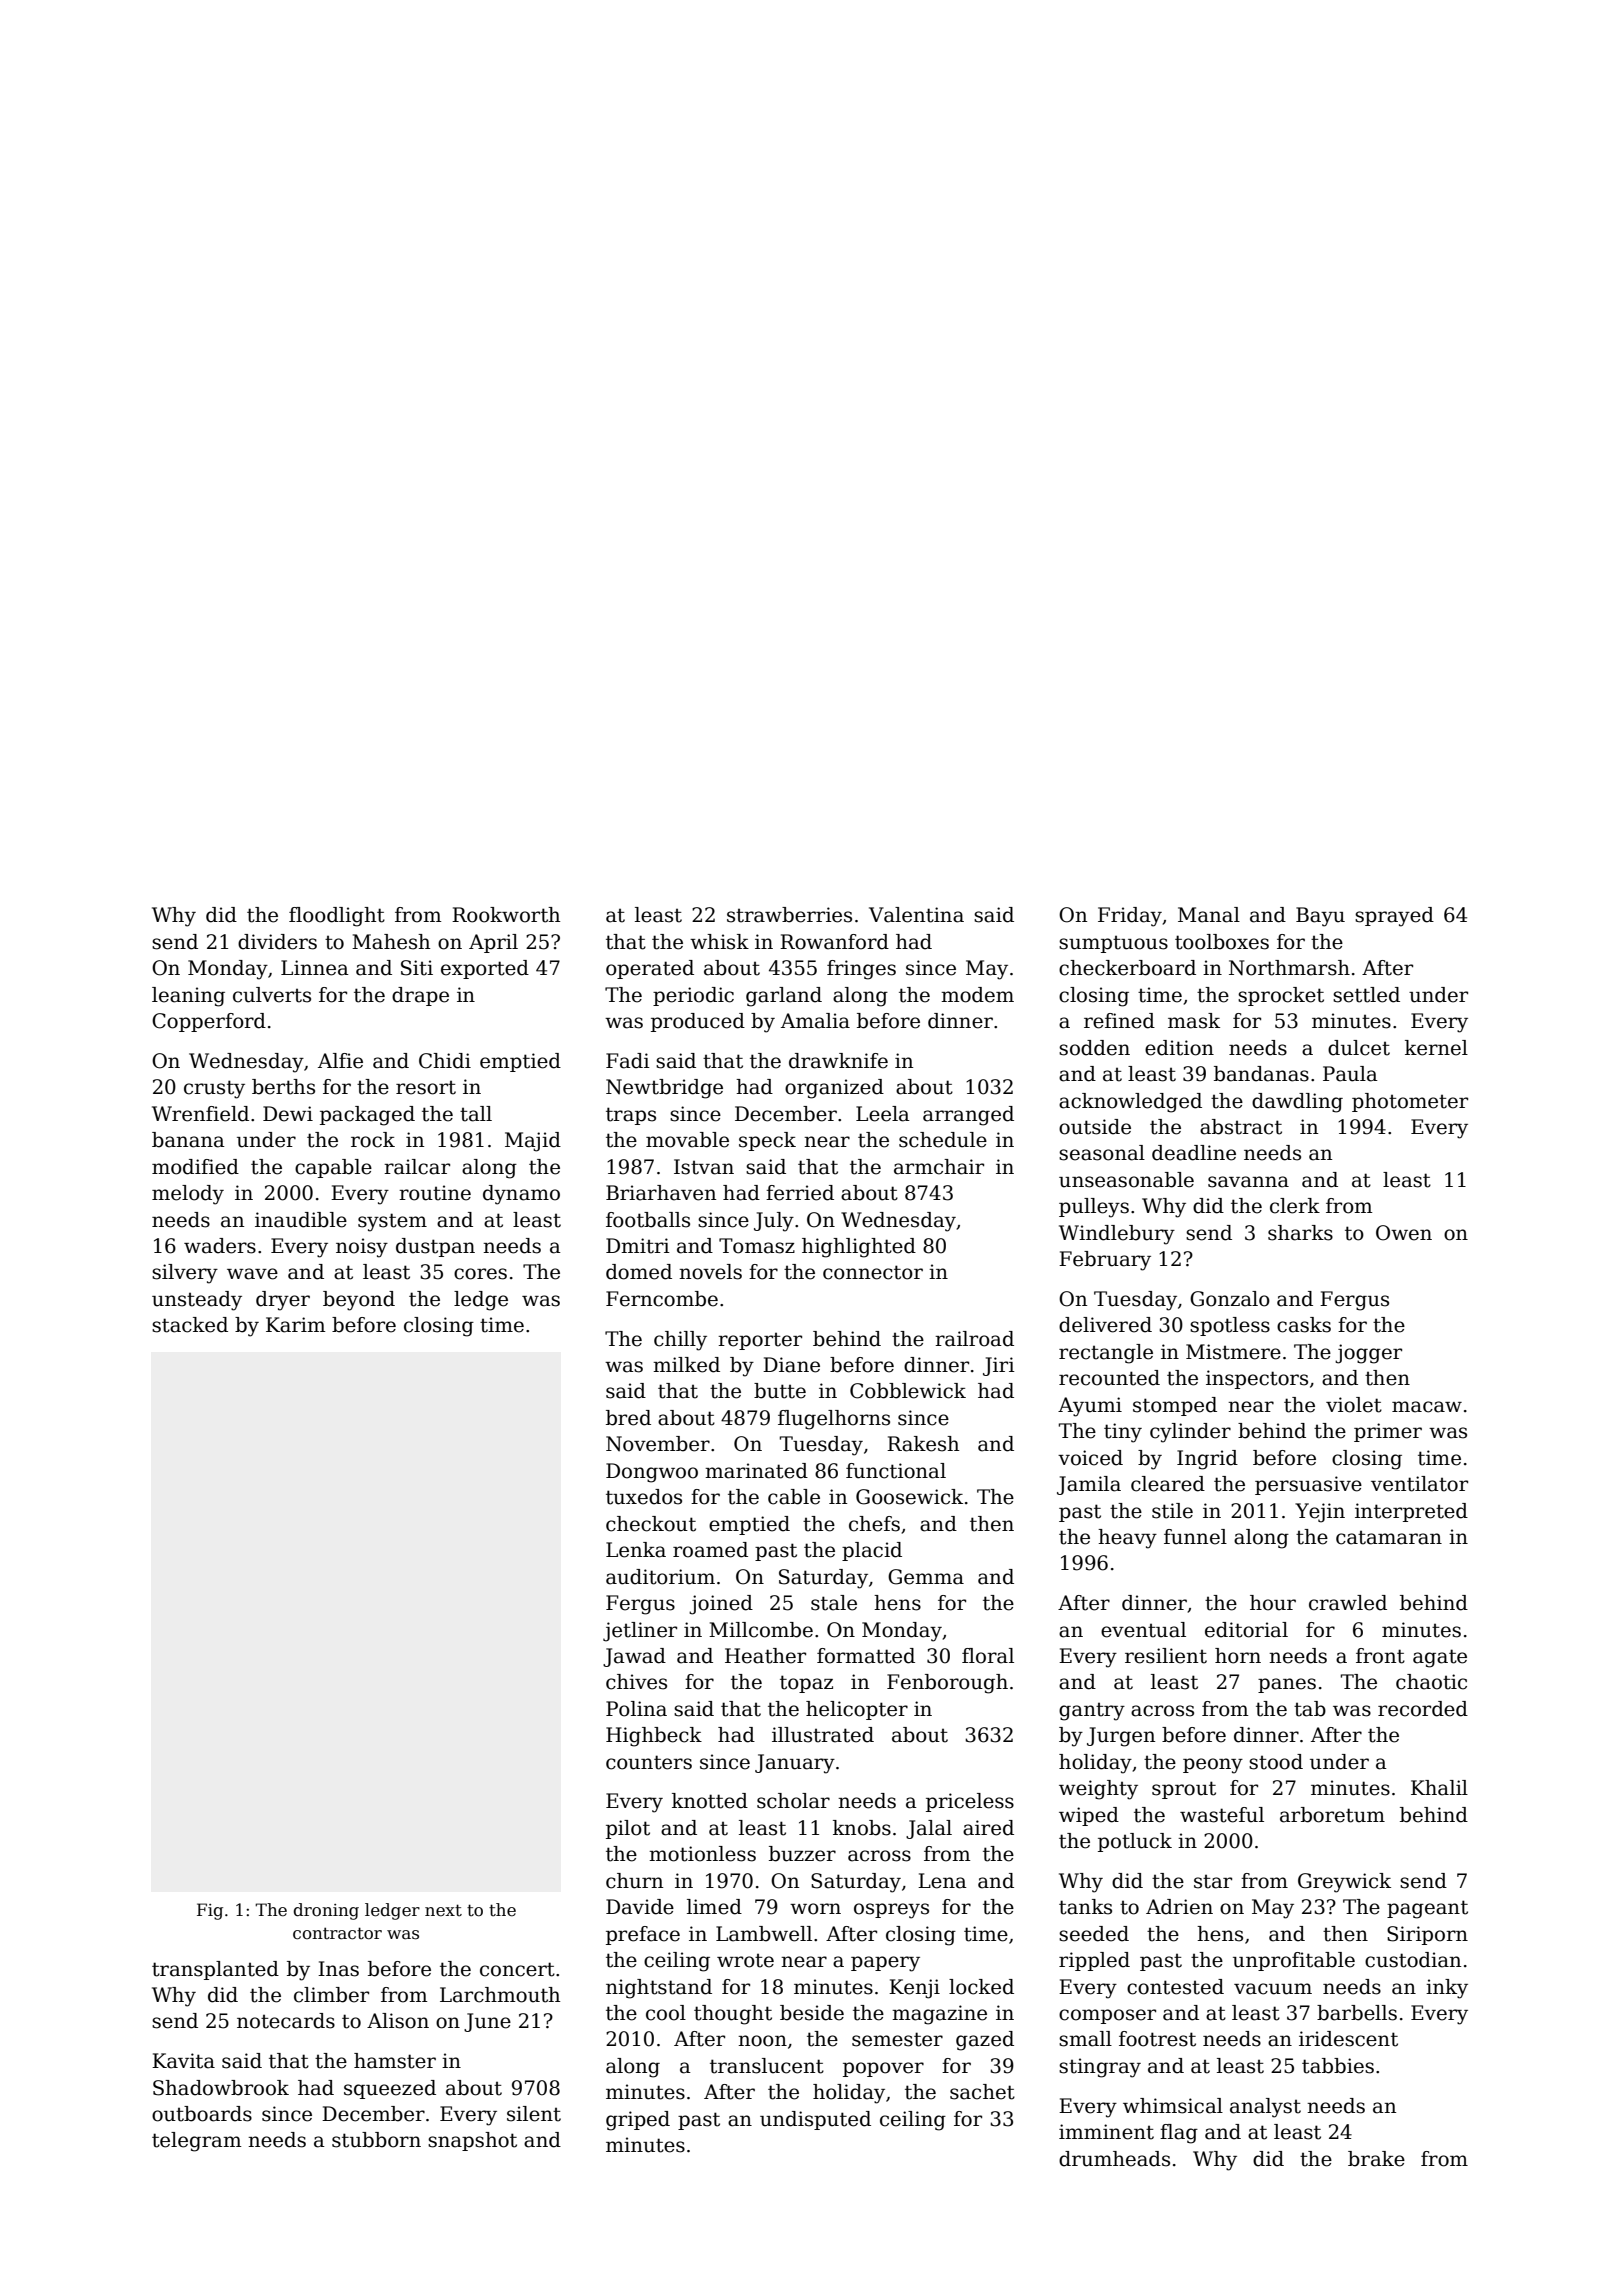  I want to click on beside, so click(812, 2013).
